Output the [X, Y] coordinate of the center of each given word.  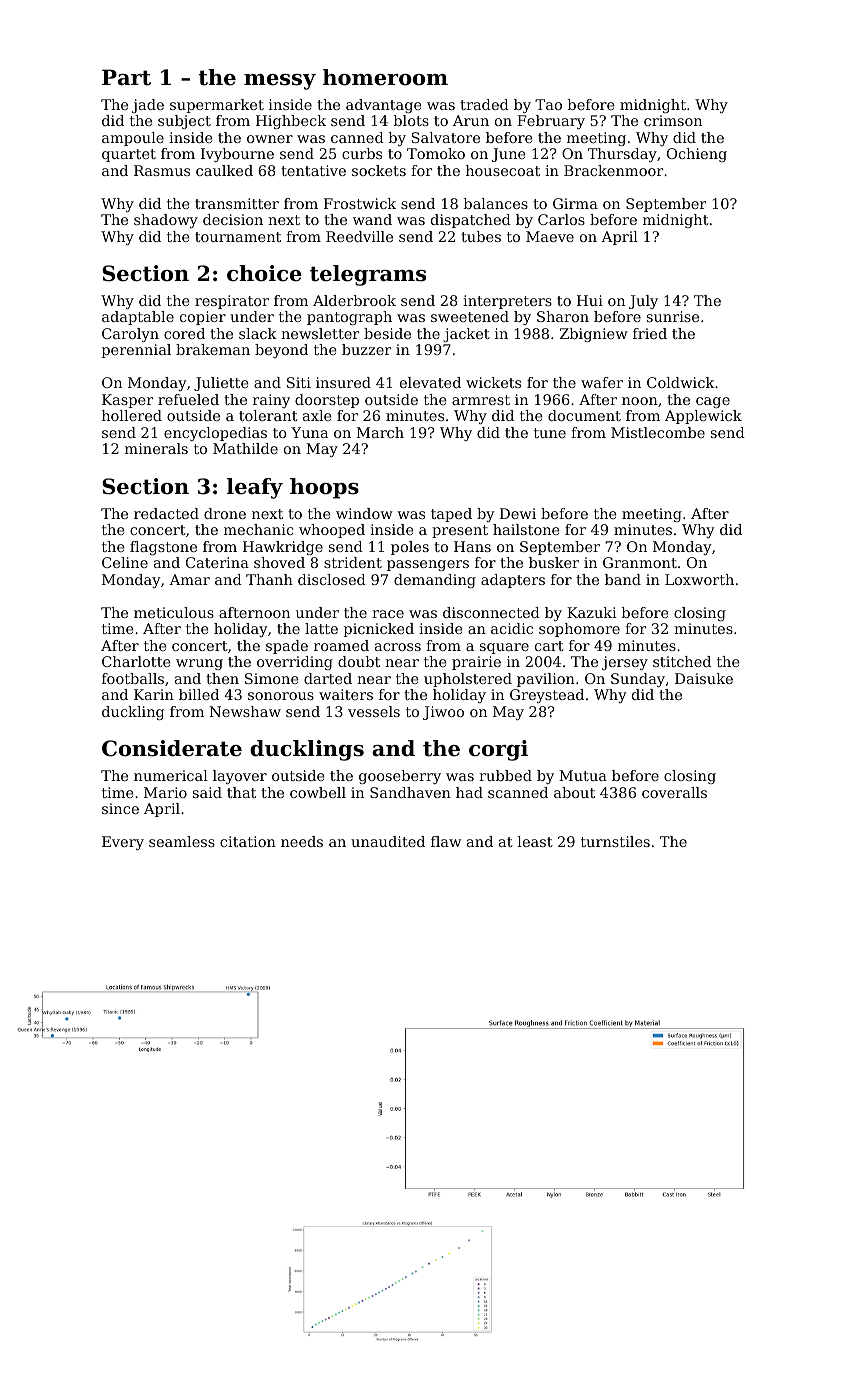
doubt [359, 661]
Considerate [172, 748]
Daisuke [704, 678]
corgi [498, 750]
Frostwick [360, 203]
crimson [673, 120]
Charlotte [136, 661]
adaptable [138, 318]
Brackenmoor [613, 170]
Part [126, 77]
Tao [548, 104]
